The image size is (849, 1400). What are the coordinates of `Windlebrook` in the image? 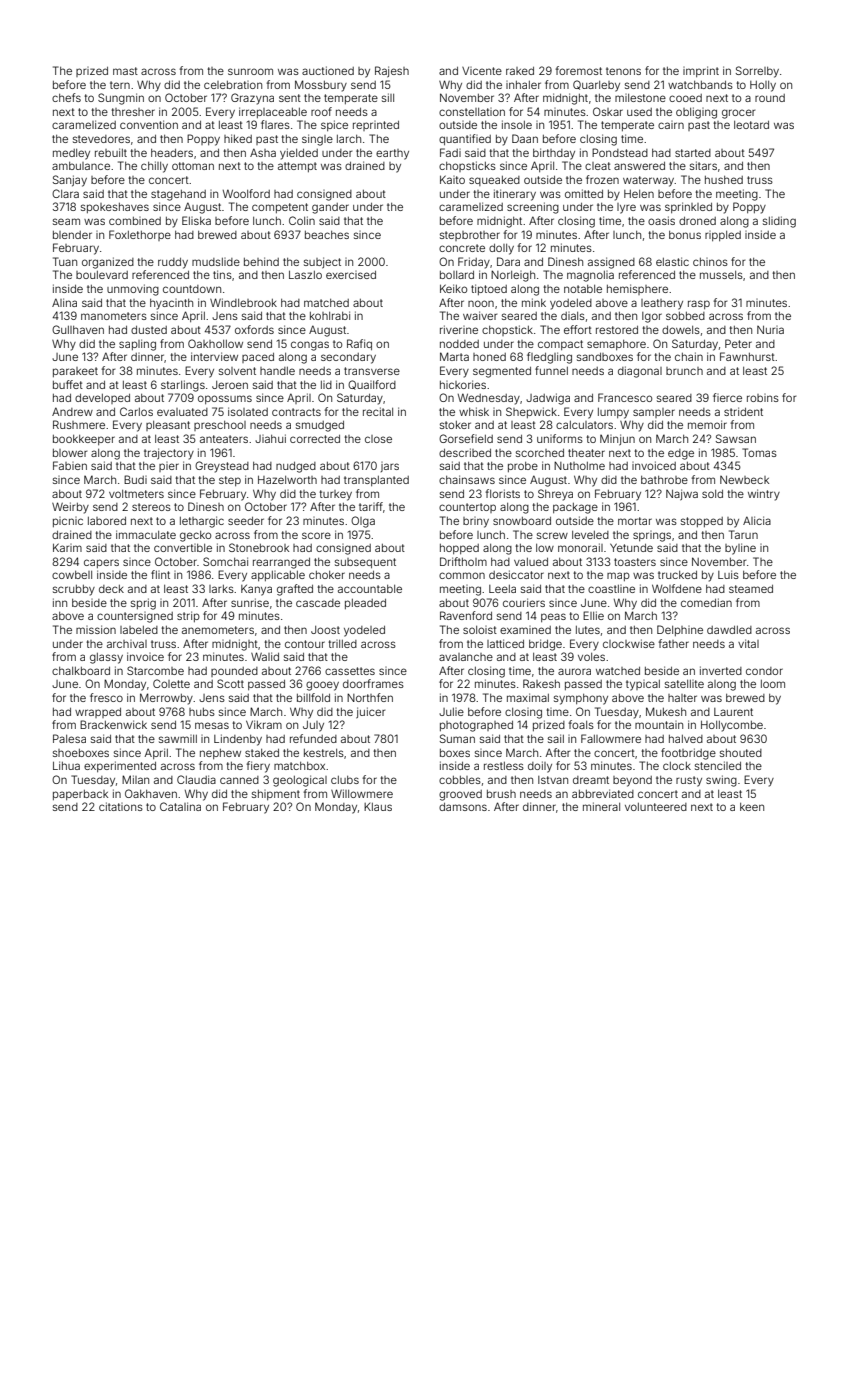 It's located at (243, 302).
